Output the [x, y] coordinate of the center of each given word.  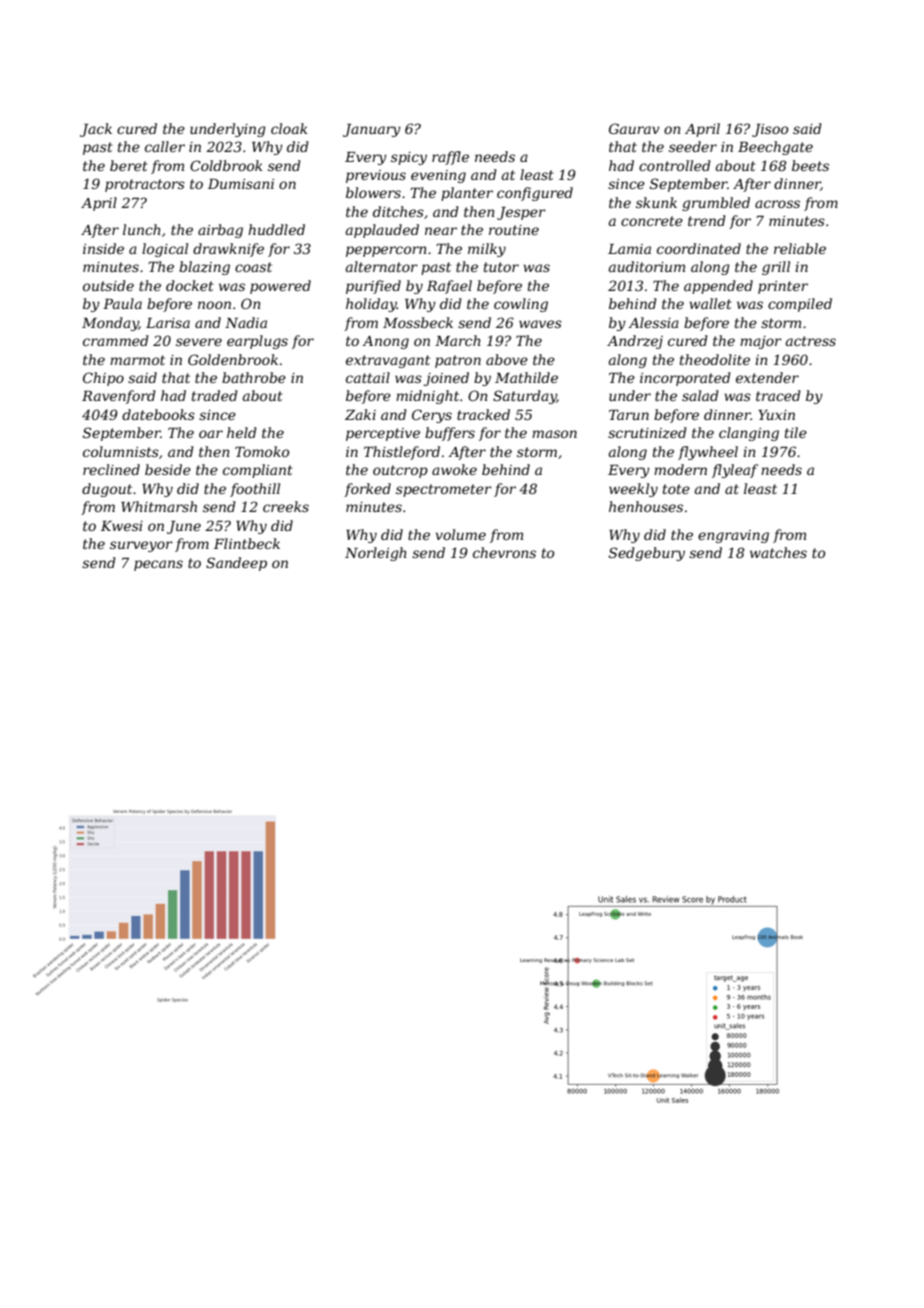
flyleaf [735, 471]
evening [438, 176]
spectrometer [444, 490]
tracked [483, 414]
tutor [501, 267]
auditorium [647, 266]
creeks [286, 506]
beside [168, 469]
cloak [289, 128]
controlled [675, 165]
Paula [122, 303]
